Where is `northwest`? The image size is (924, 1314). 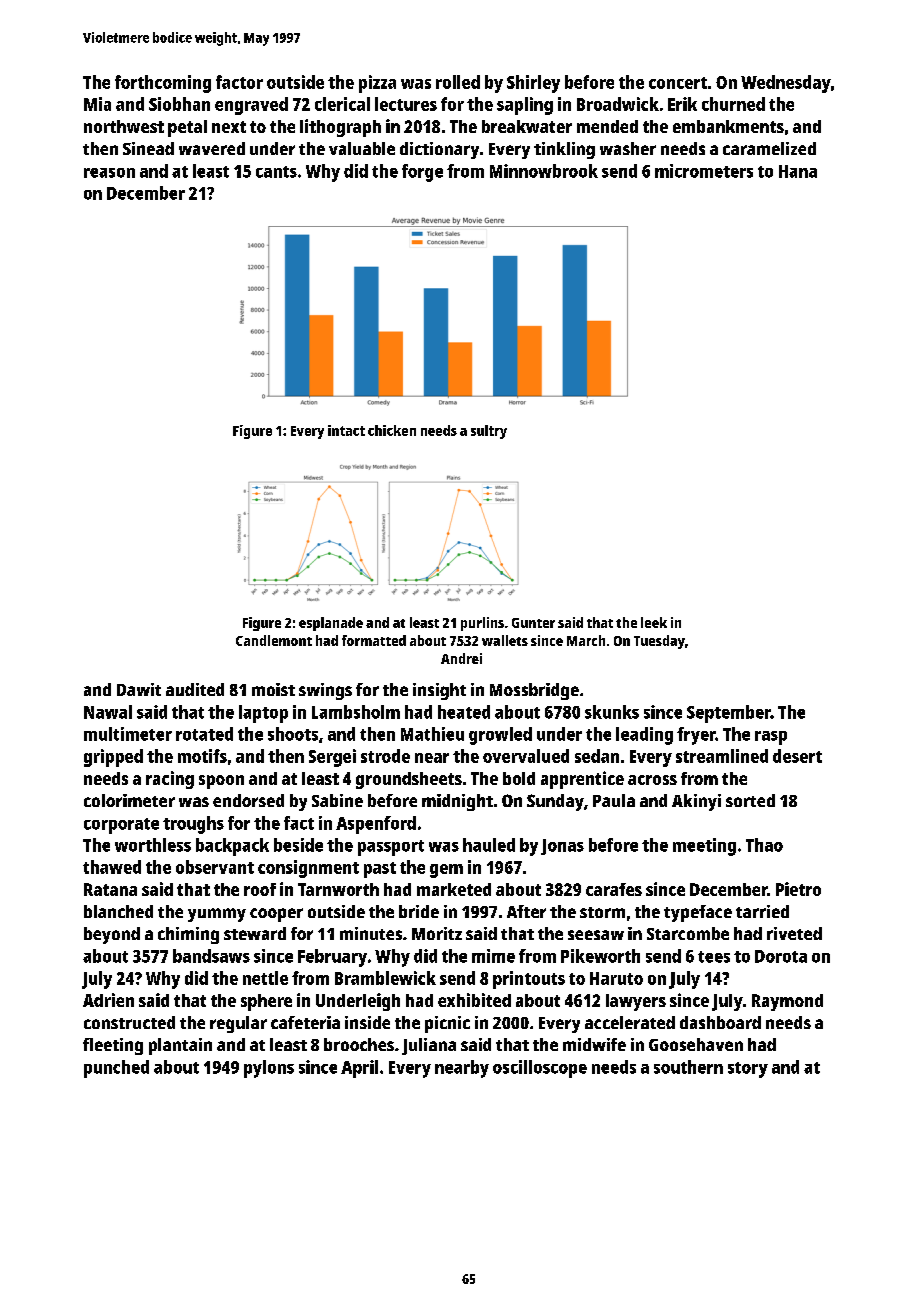
northwest is located at coordinates (124, 126).
